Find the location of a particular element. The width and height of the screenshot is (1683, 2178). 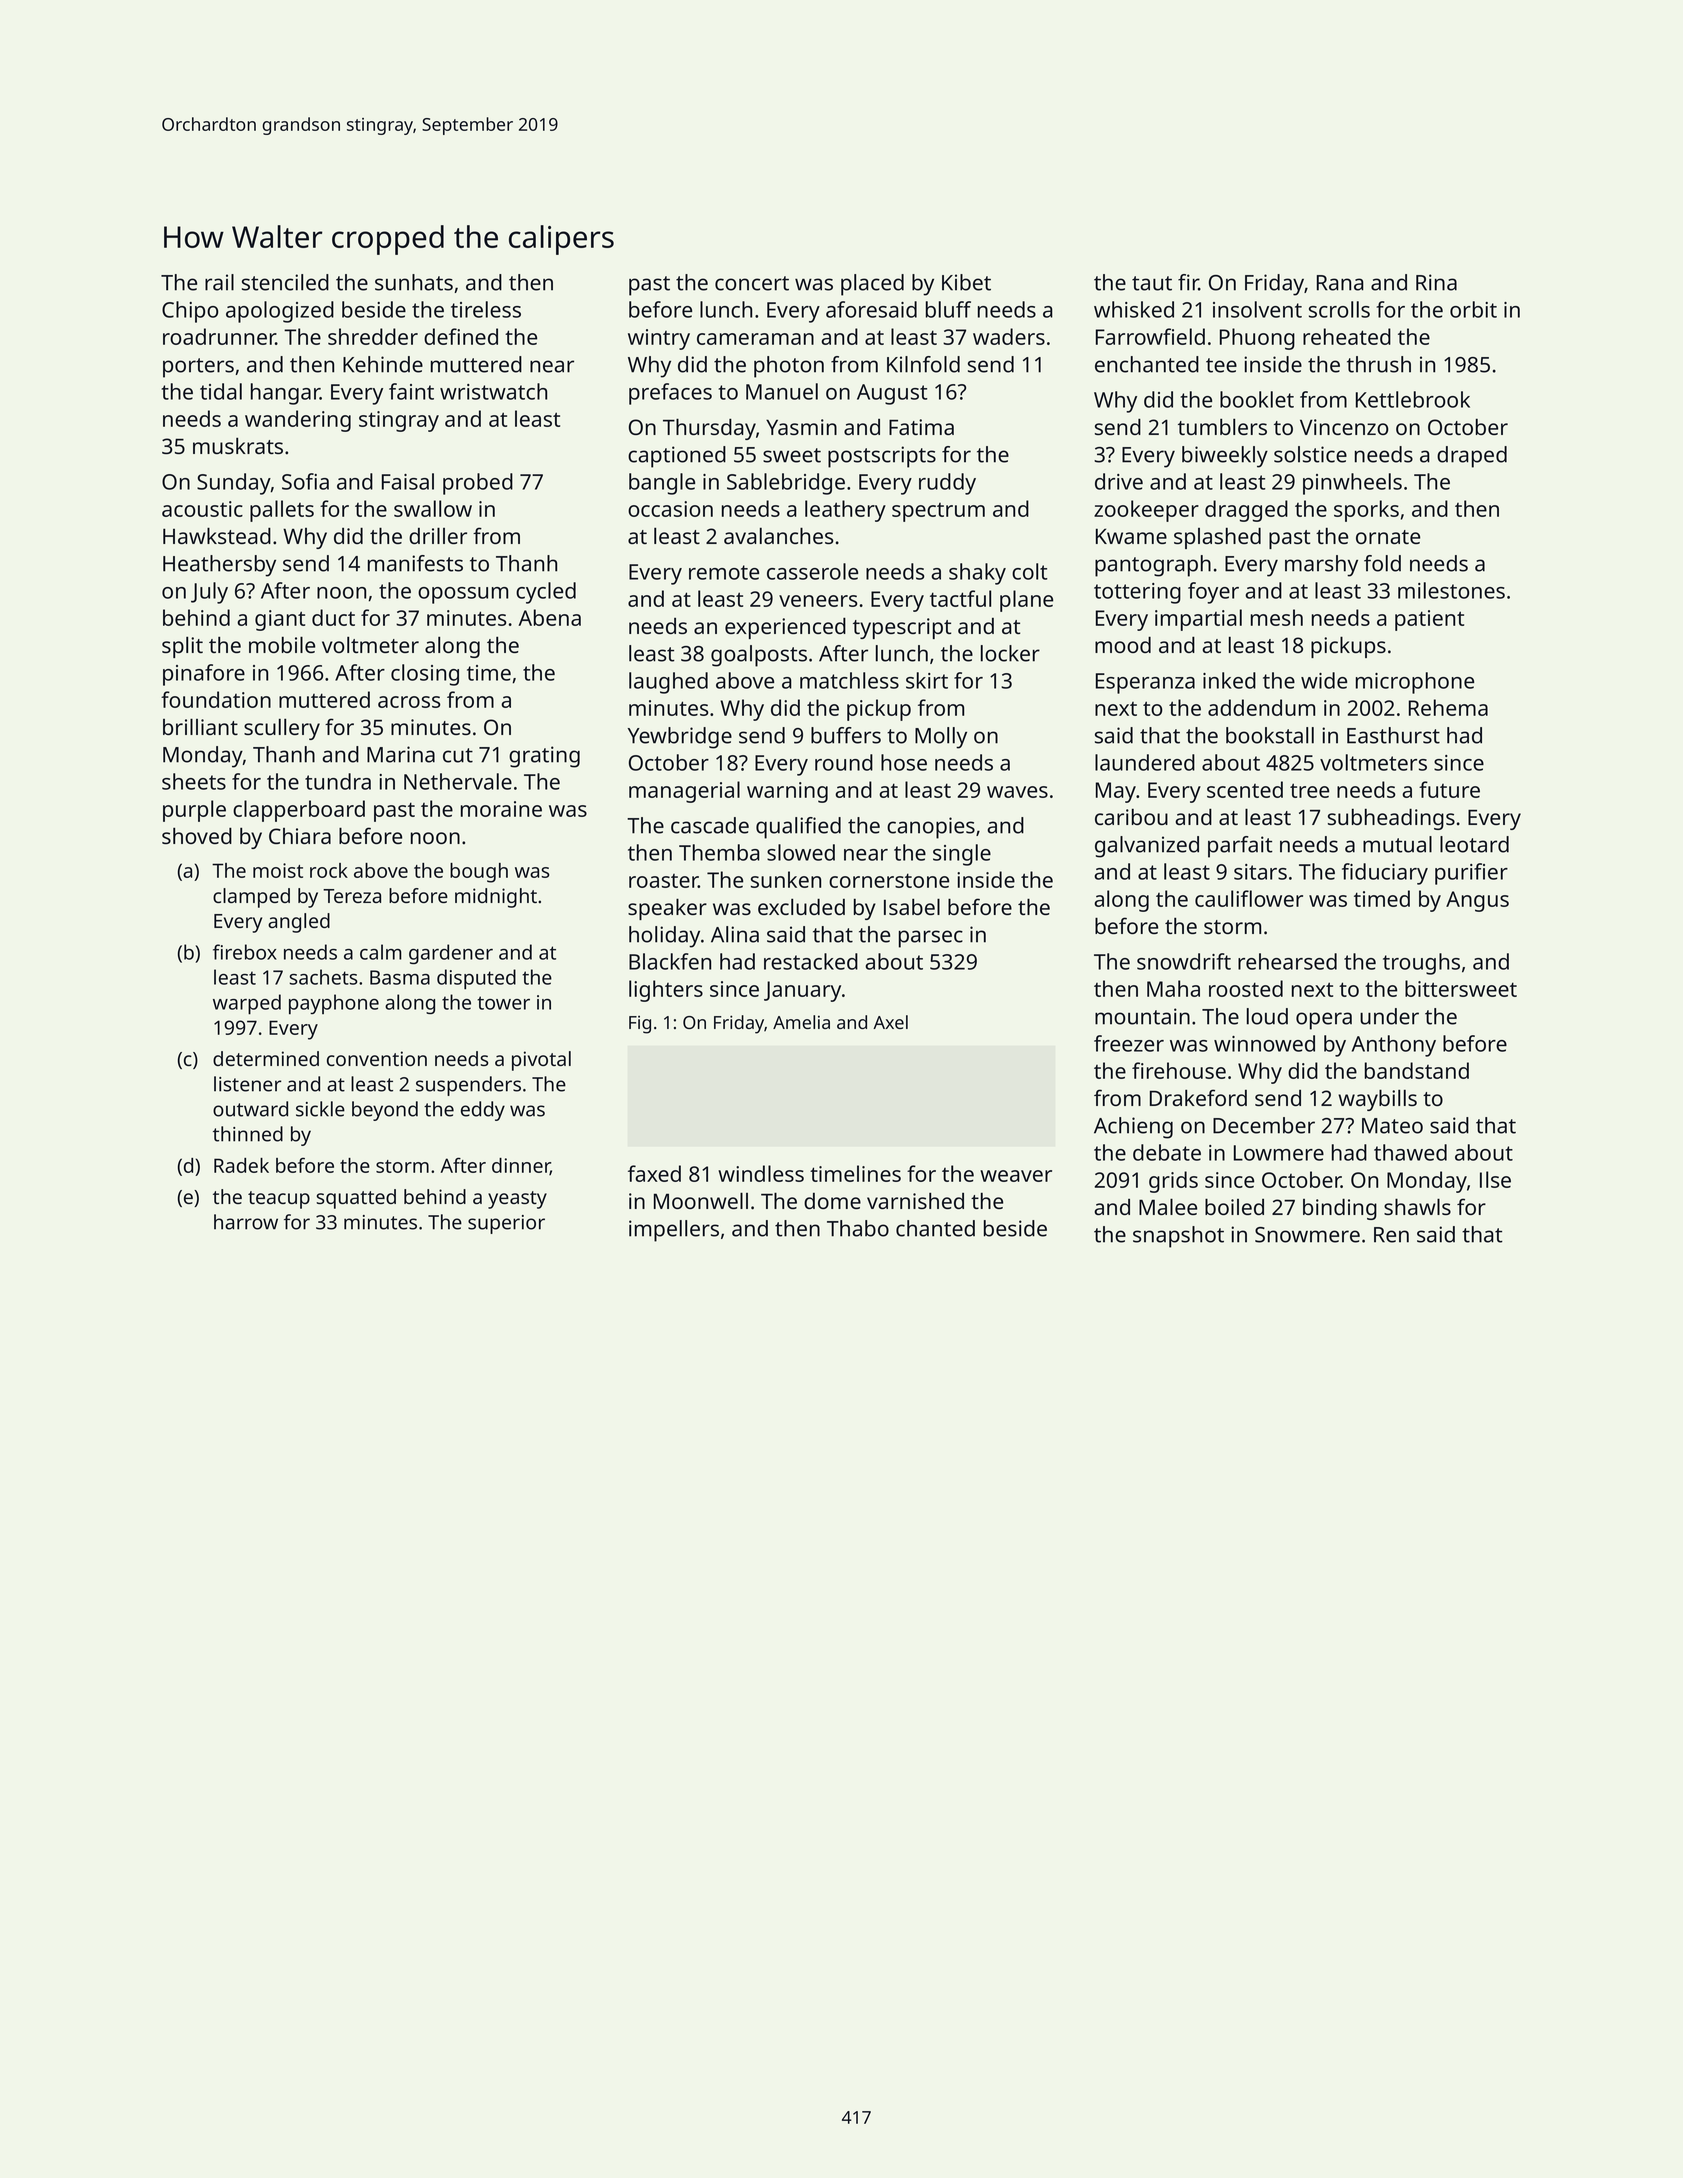

purifier is located at coordinates (1471, 874).
